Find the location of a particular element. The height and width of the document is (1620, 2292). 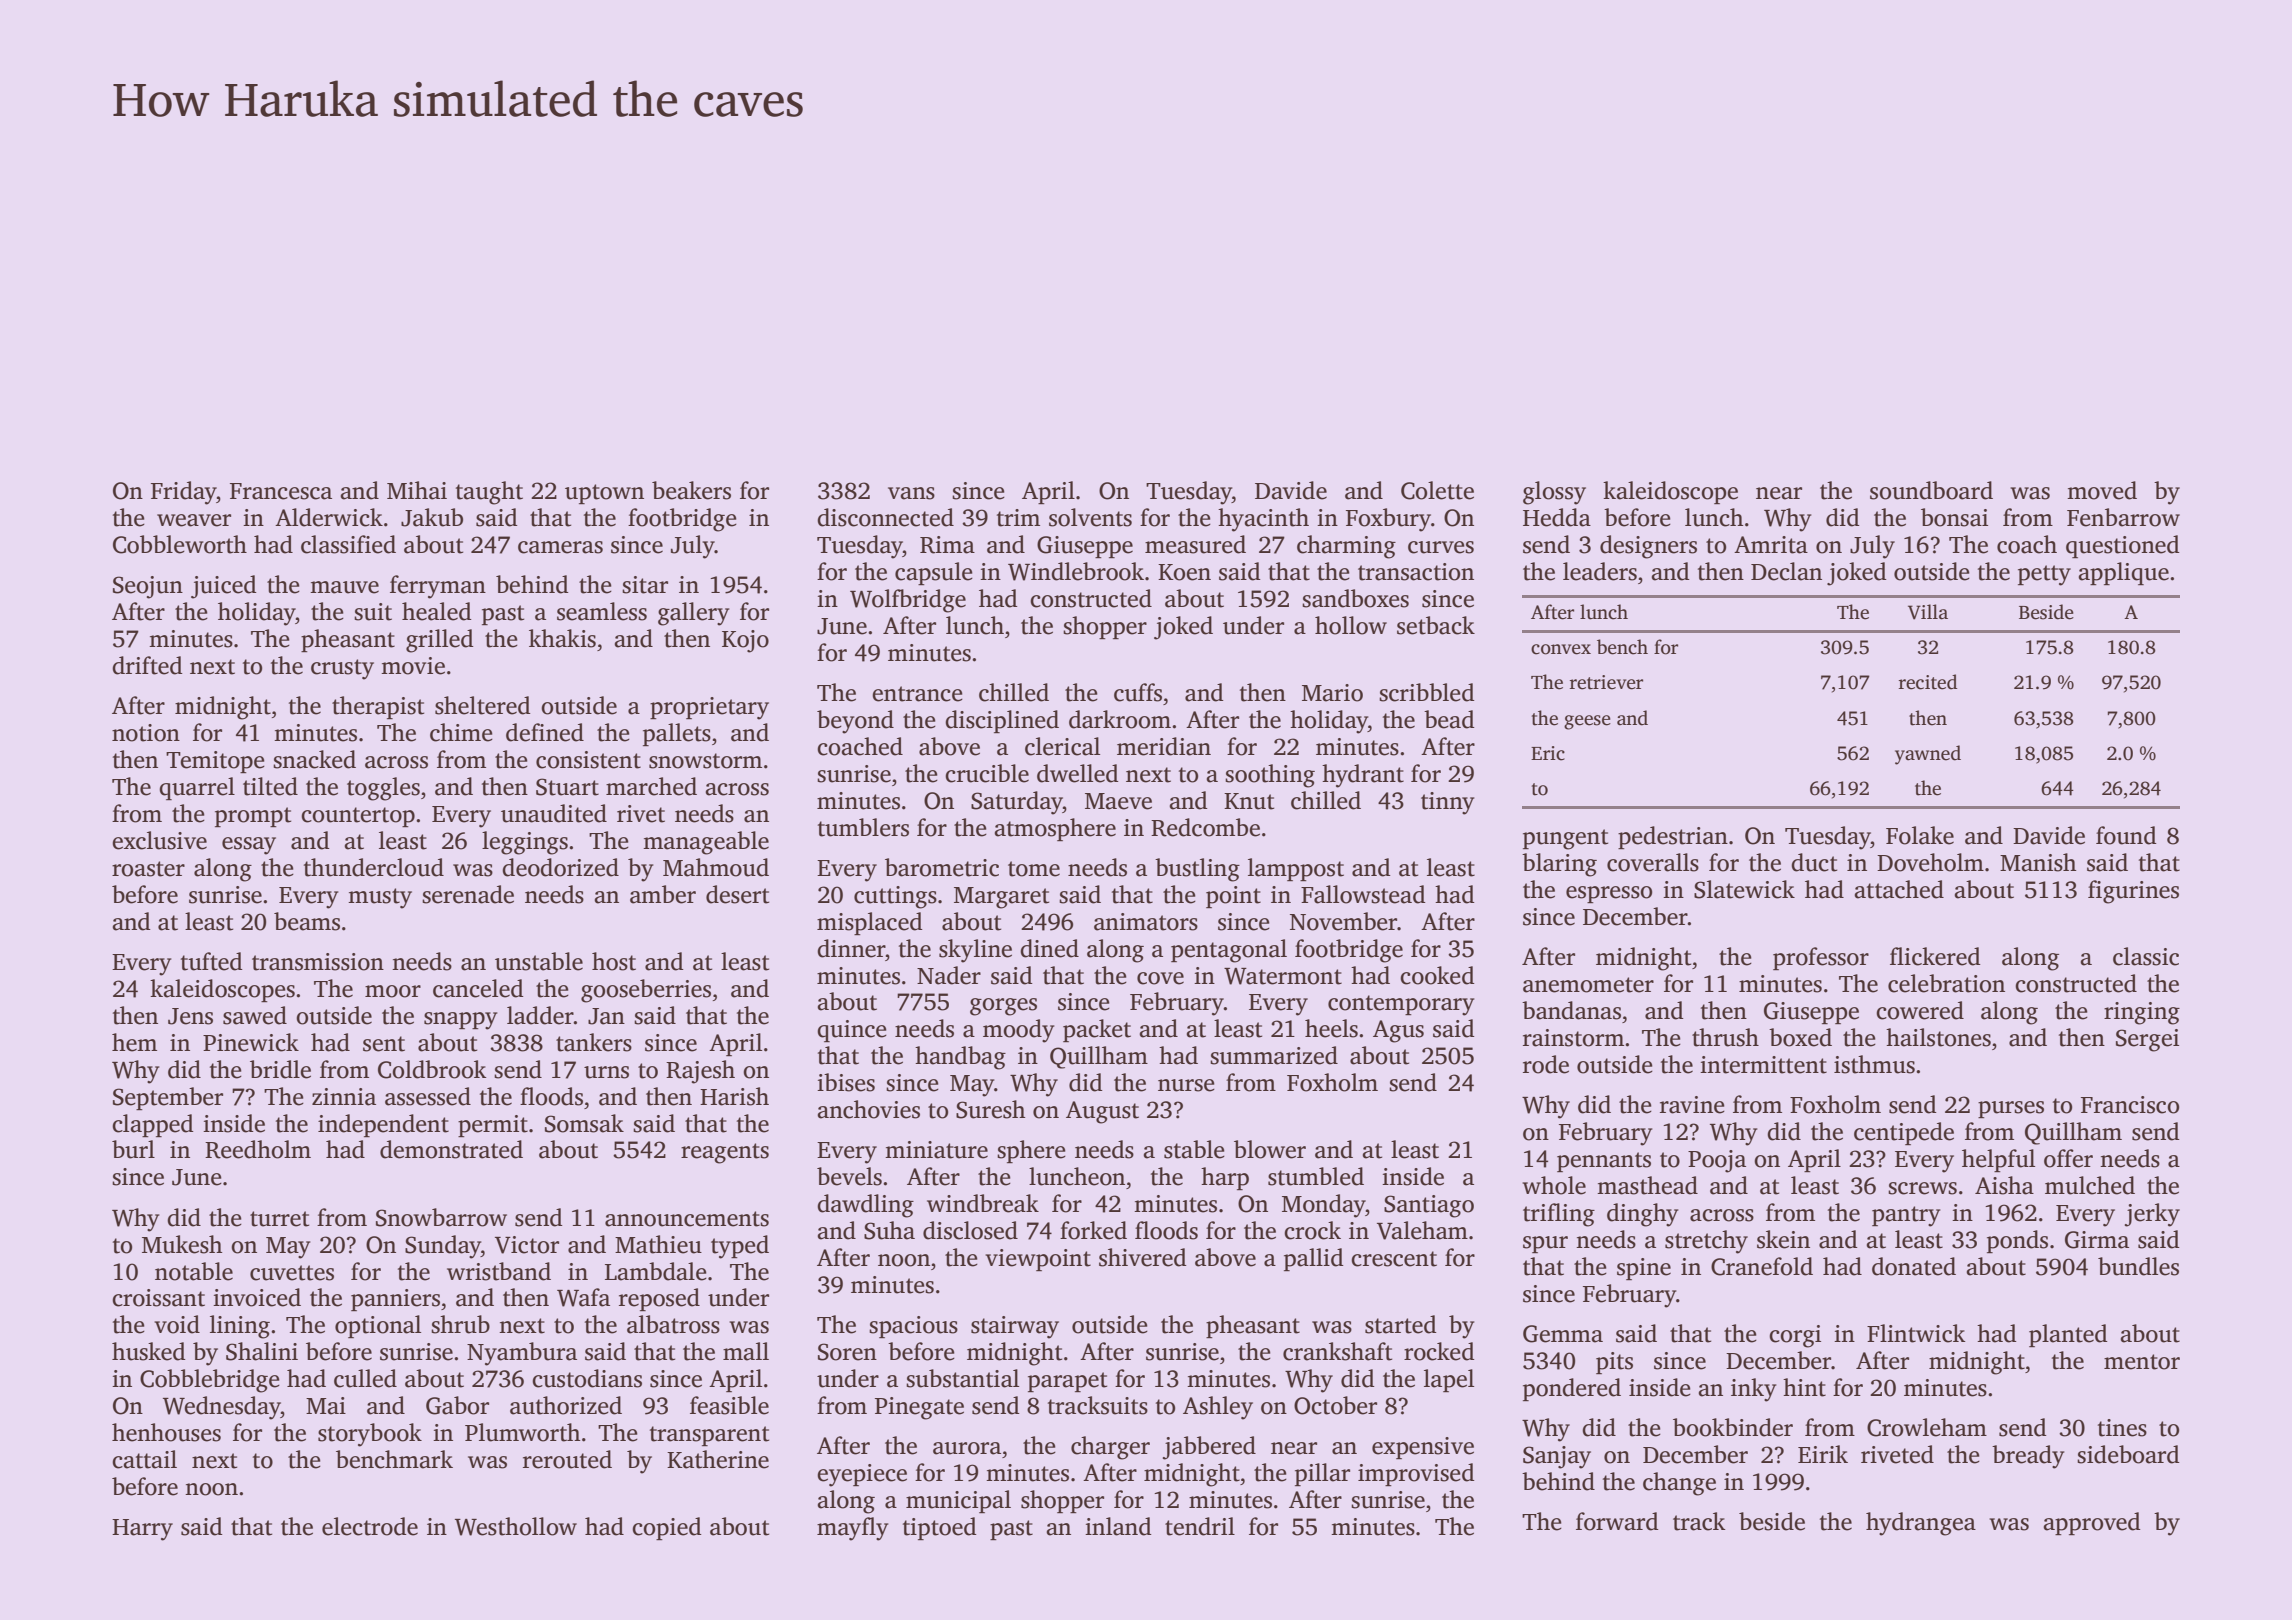

petty is located at coordinates (2044, 575).
